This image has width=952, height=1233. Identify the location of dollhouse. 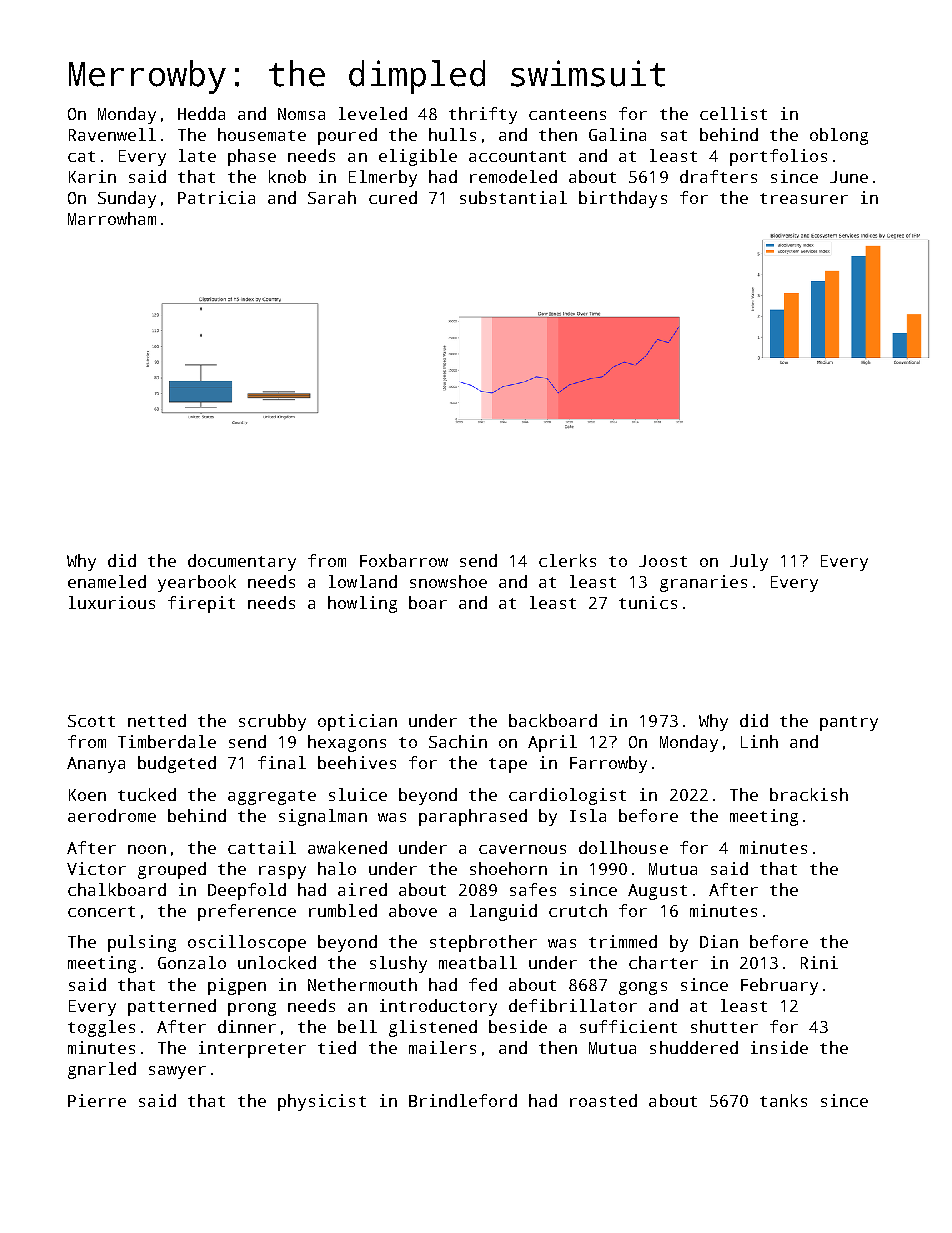
(623, 847).
